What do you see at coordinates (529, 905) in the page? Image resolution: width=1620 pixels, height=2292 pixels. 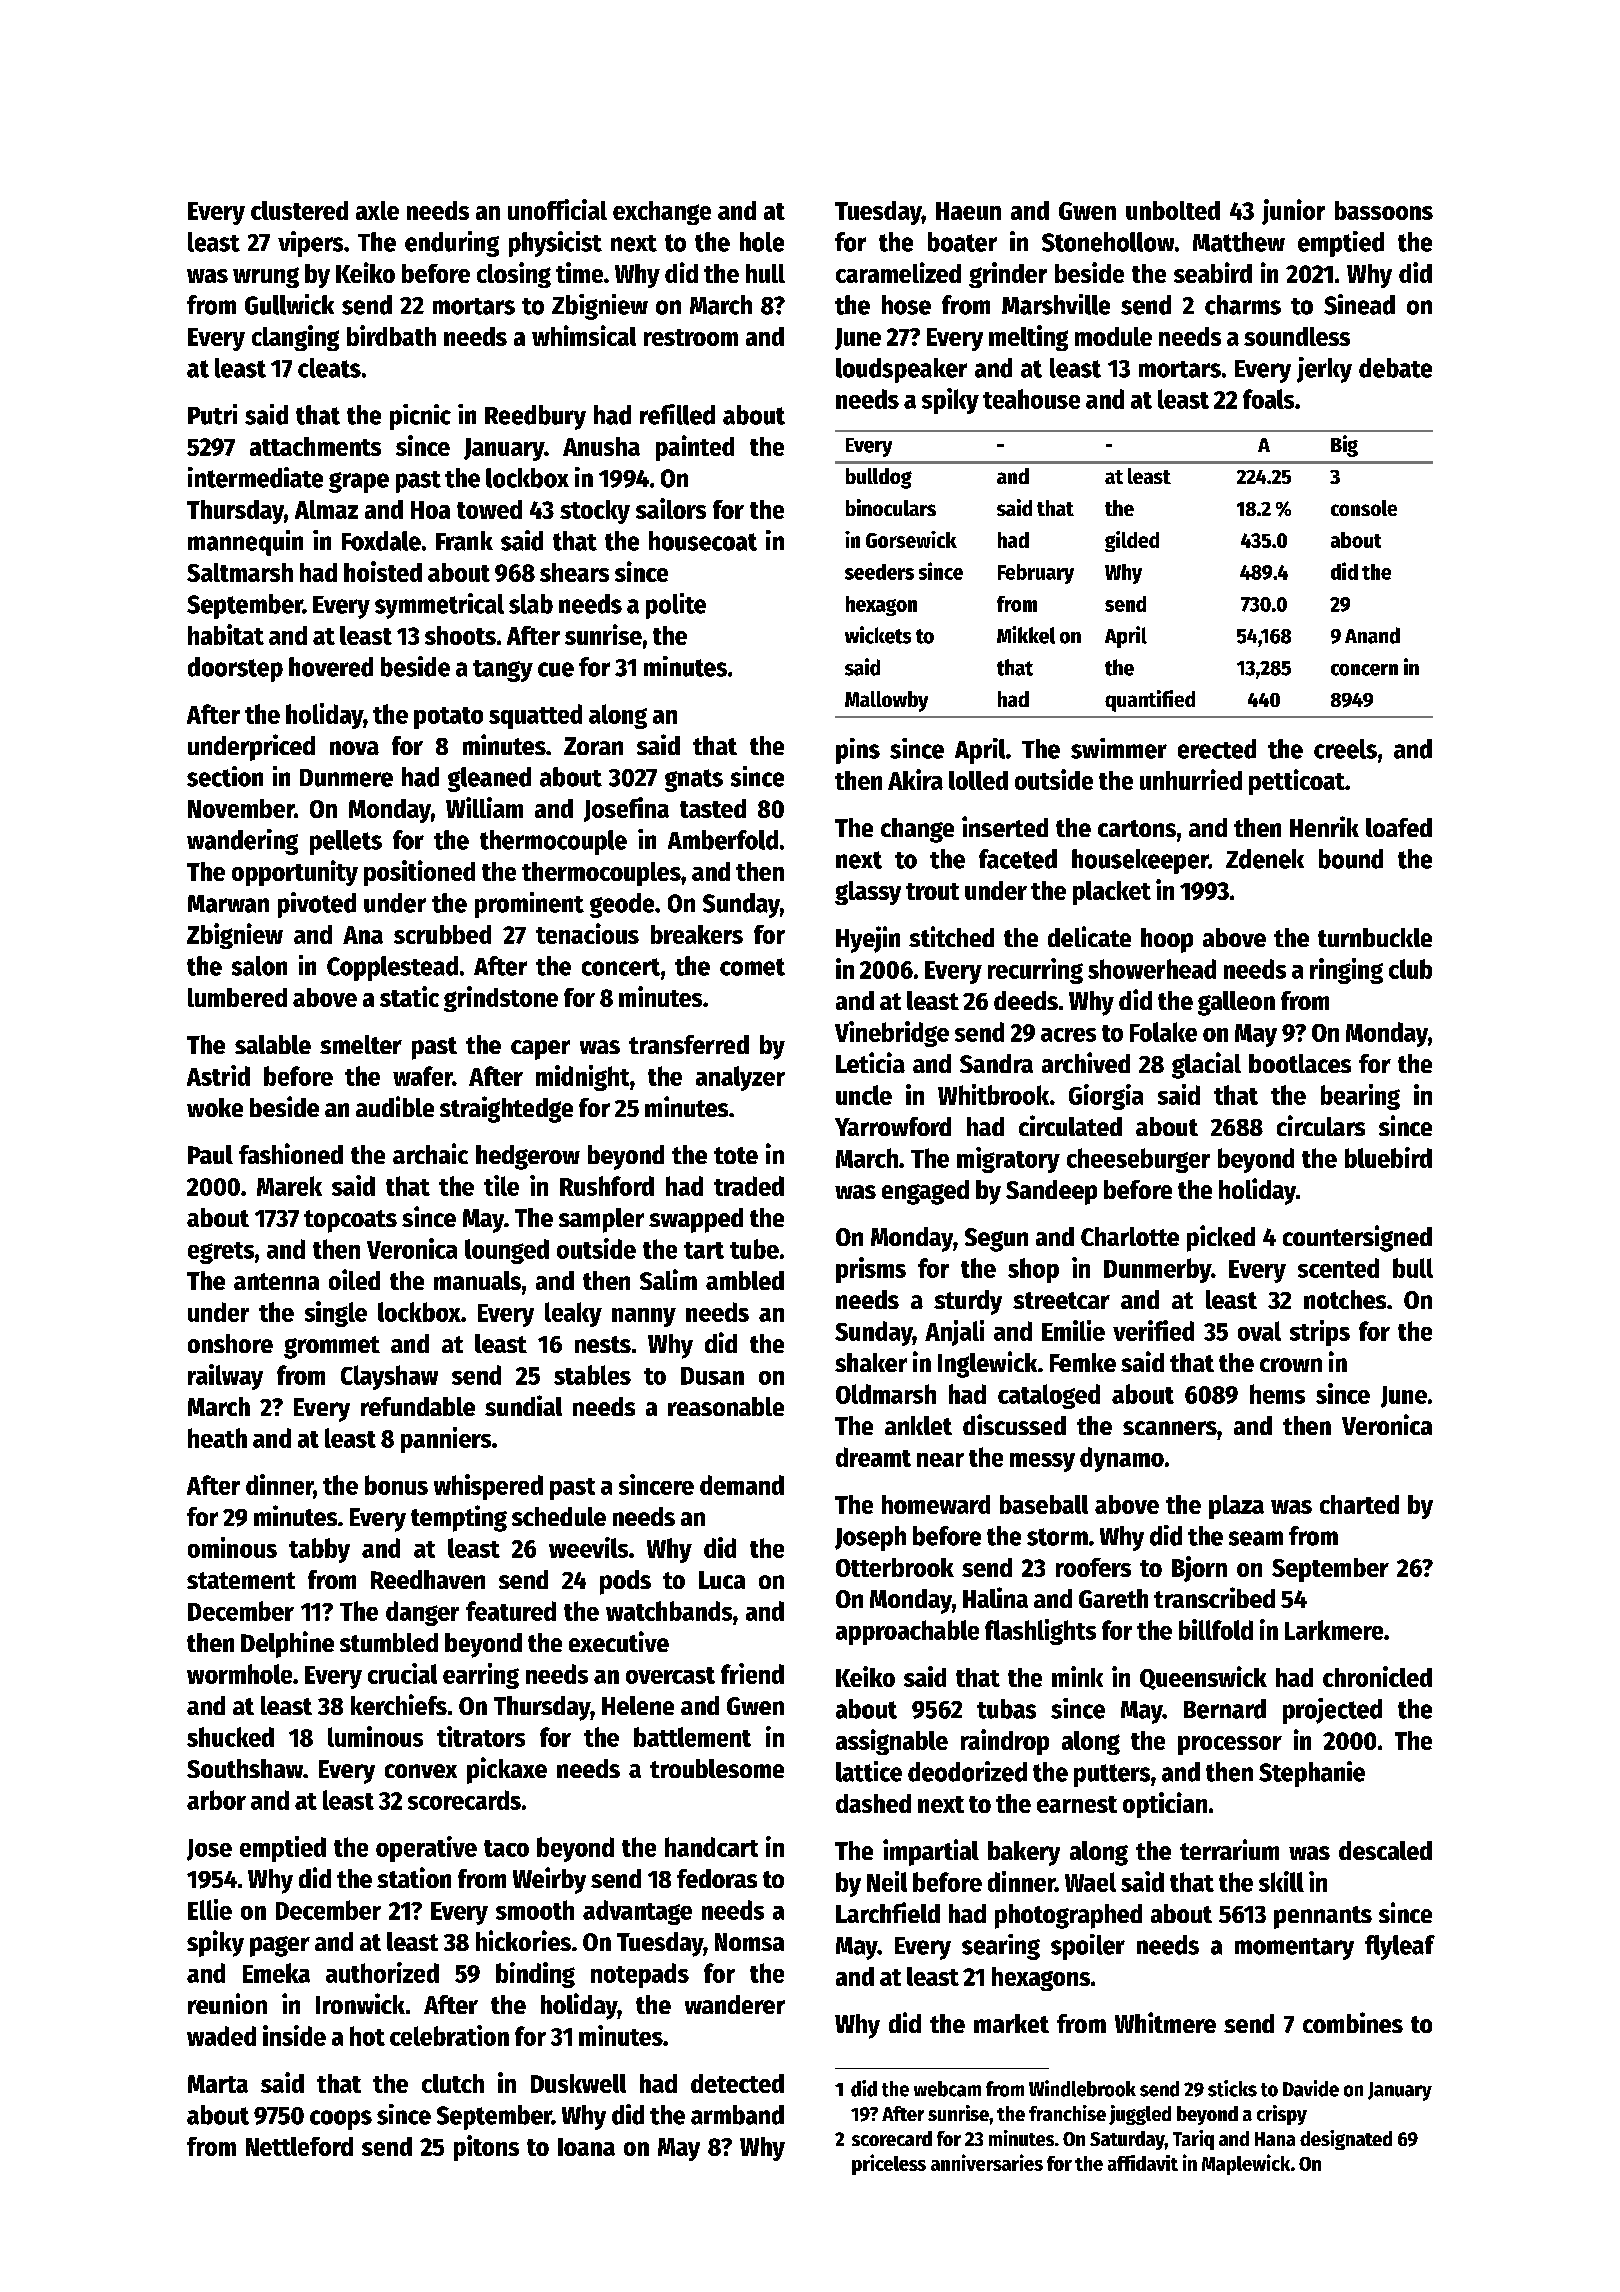 I see `prominent` at bounding box center [529, 905].
